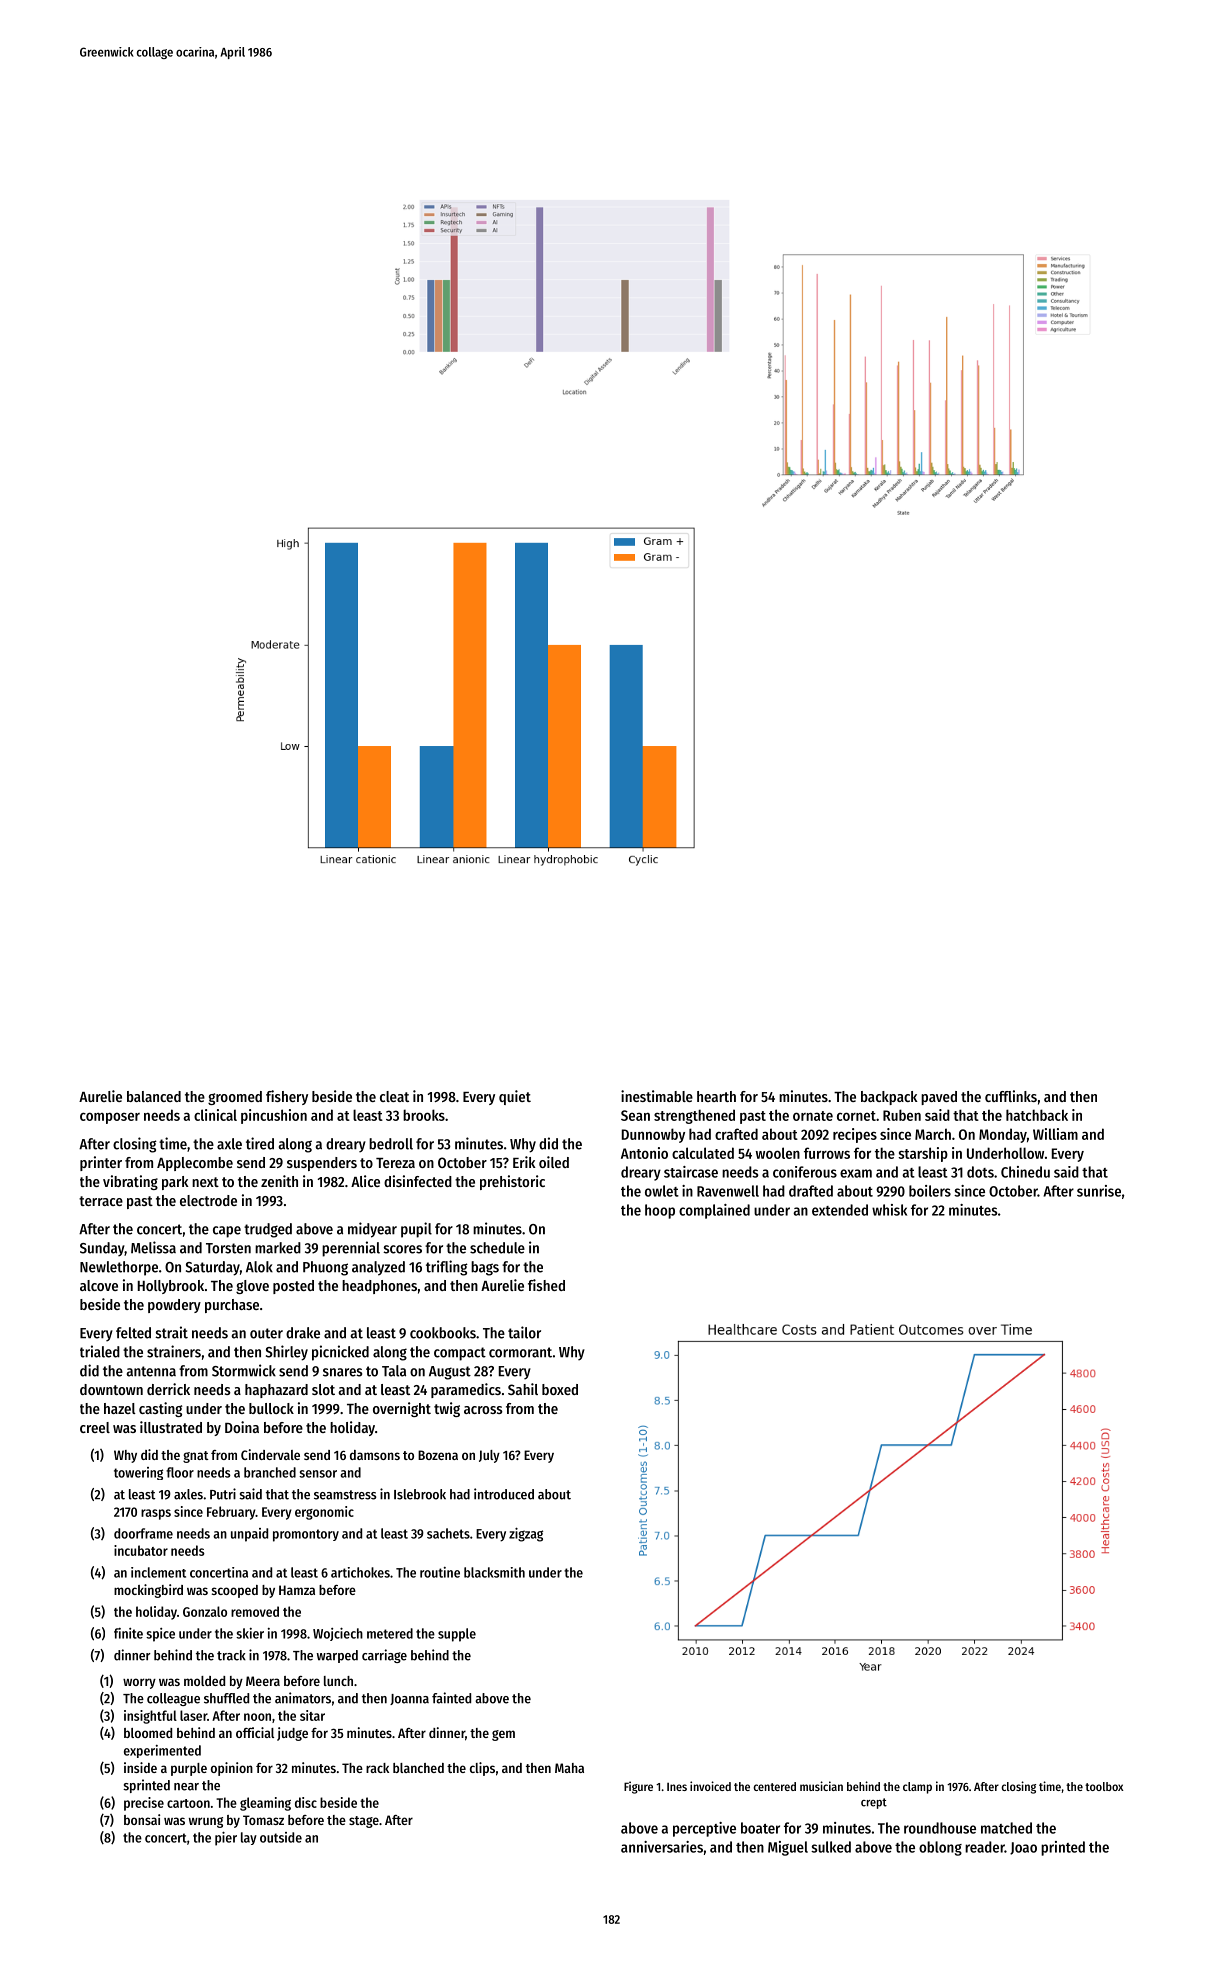 This page has width=1206, height=1986. Describe the element at coordinates (451, 1698) in the page. I see `fainted` at that location.
